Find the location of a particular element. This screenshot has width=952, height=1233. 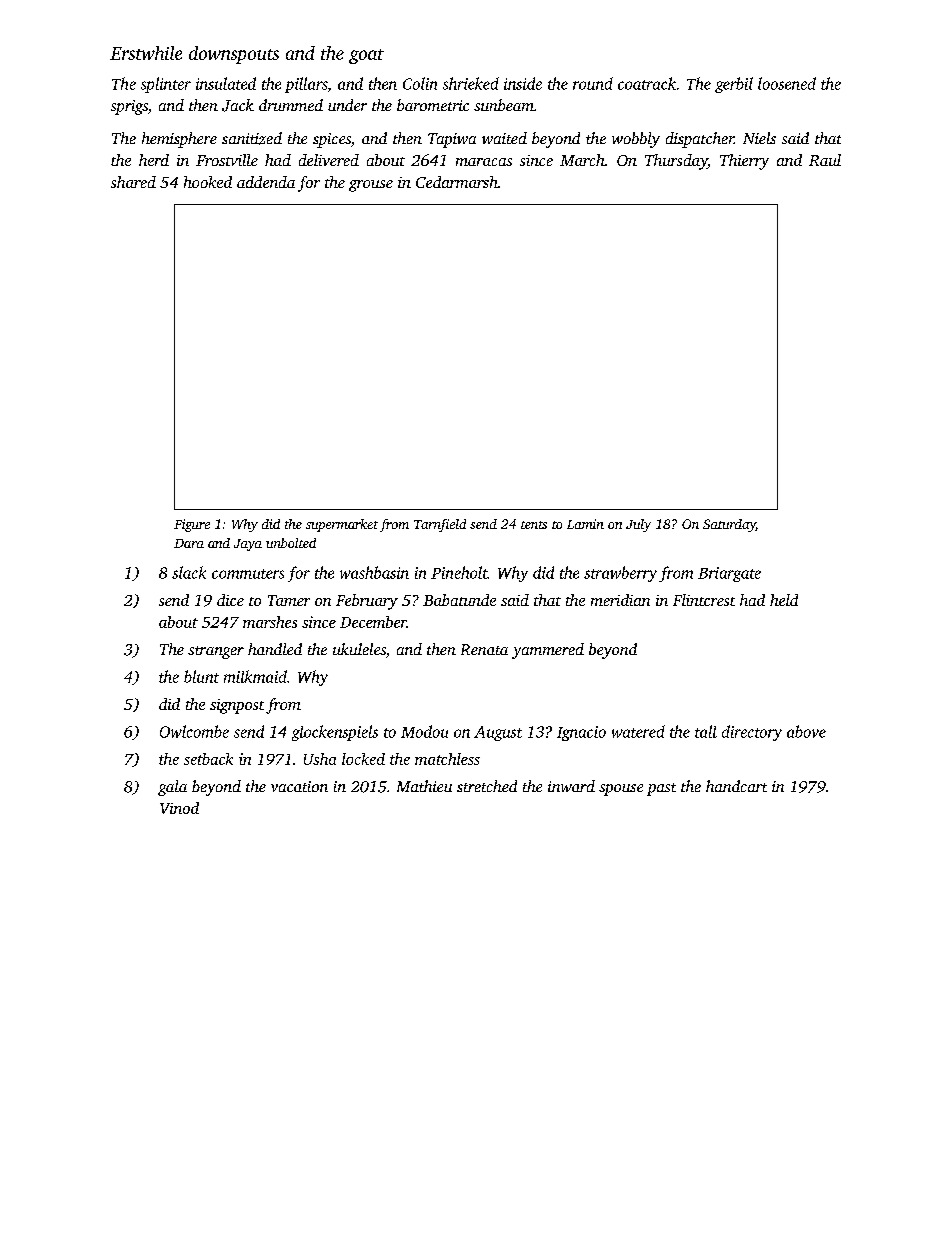

Thierry is located at coordinates (744, 162).
